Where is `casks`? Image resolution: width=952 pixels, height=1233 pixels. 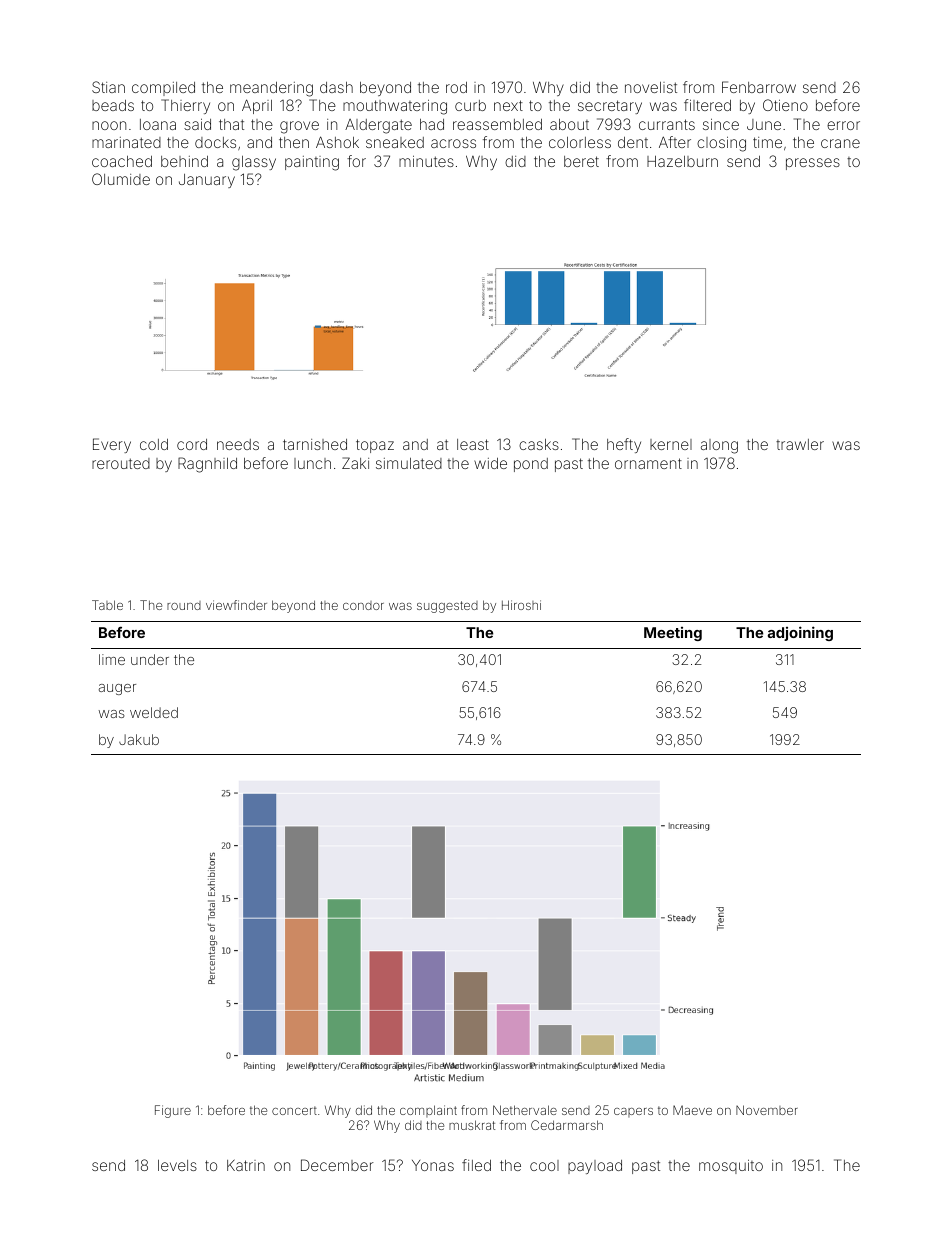 casks is located at coordinates (539, 444).
